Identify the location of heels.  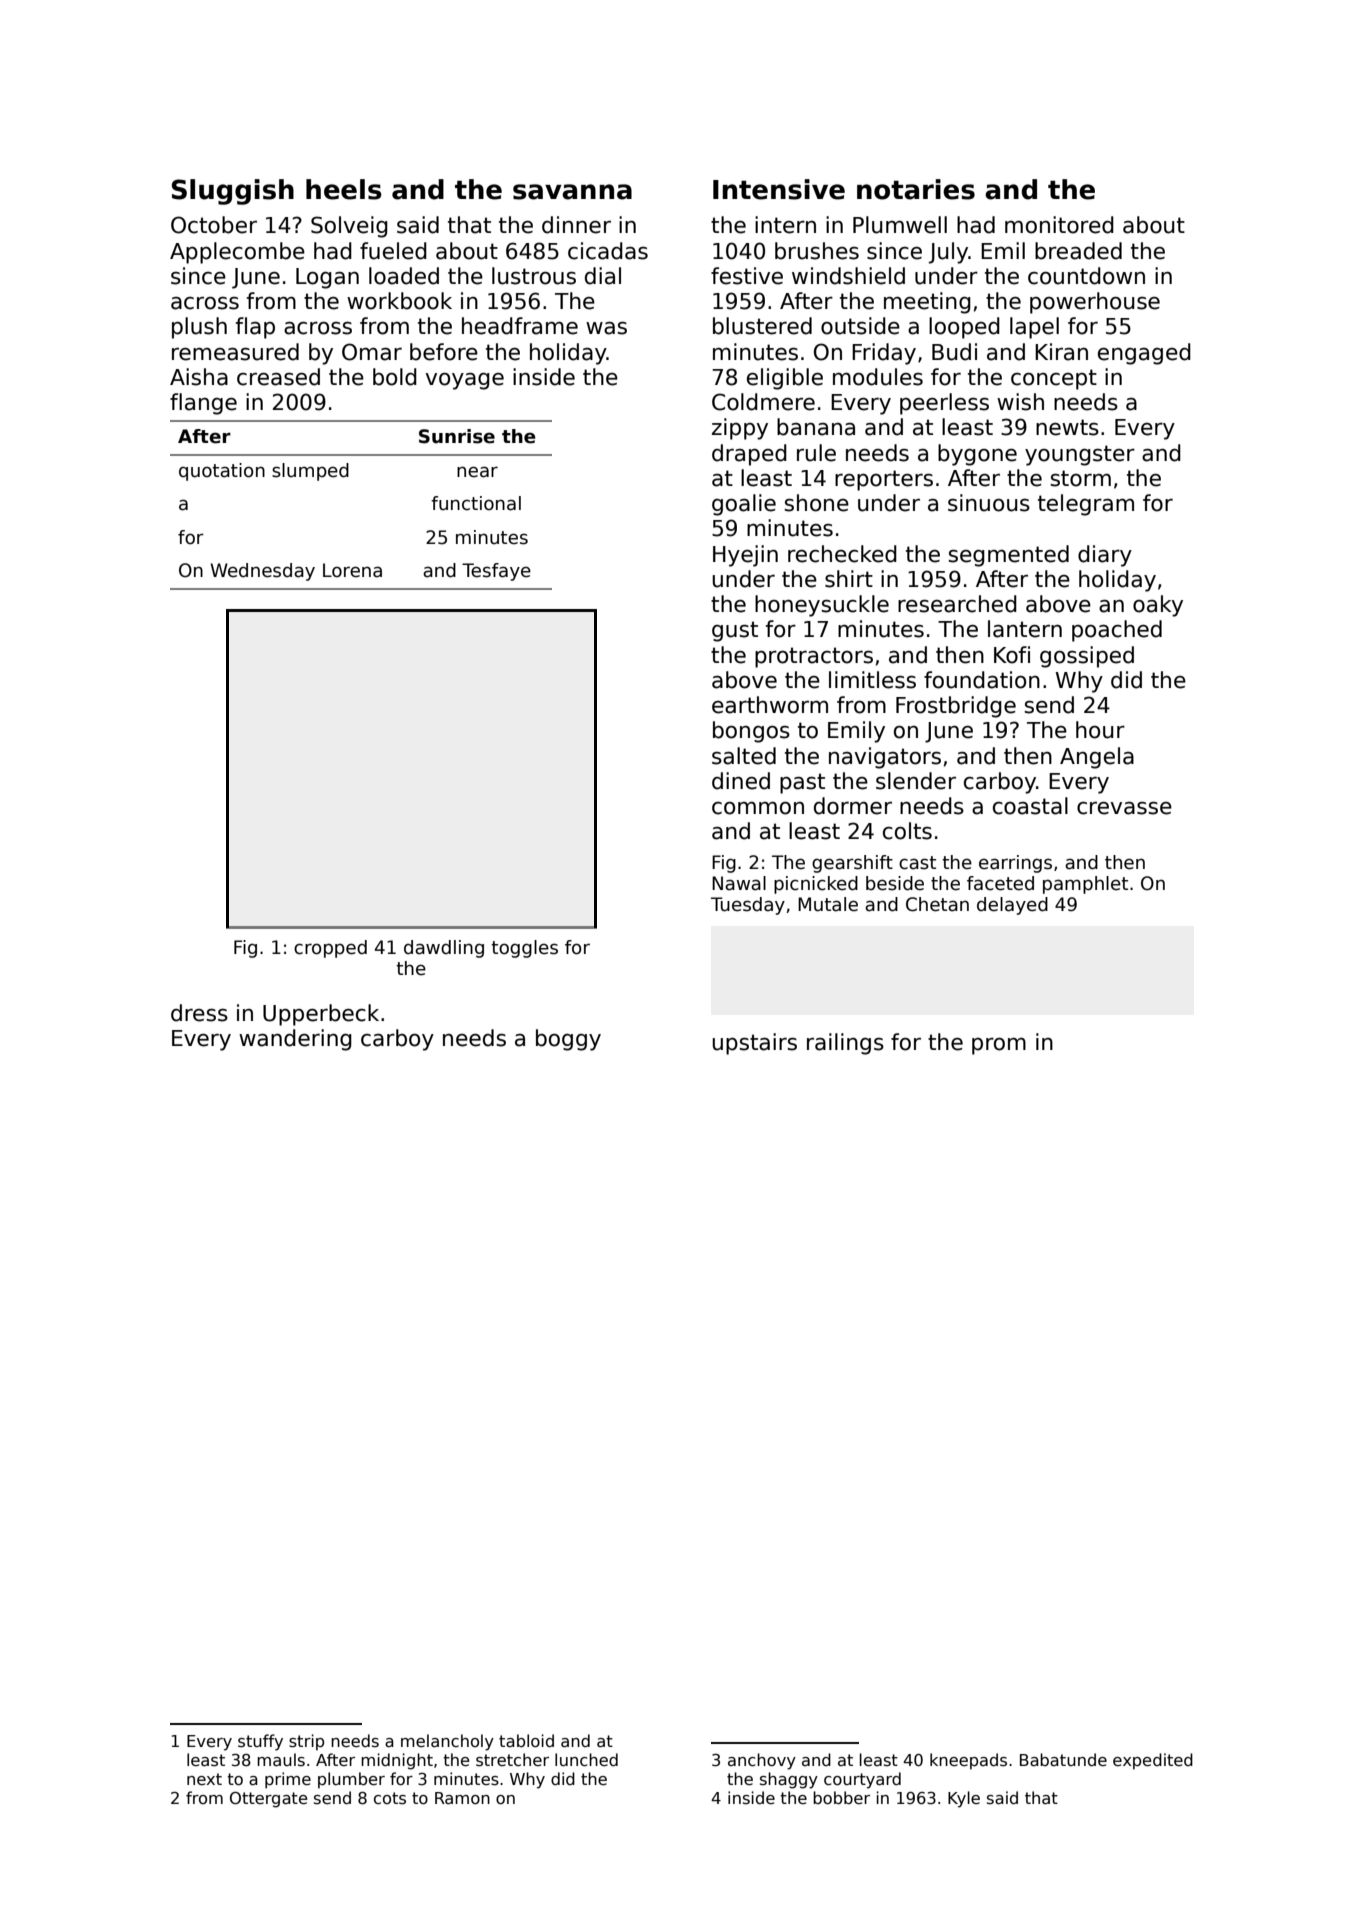
(344, 189).
